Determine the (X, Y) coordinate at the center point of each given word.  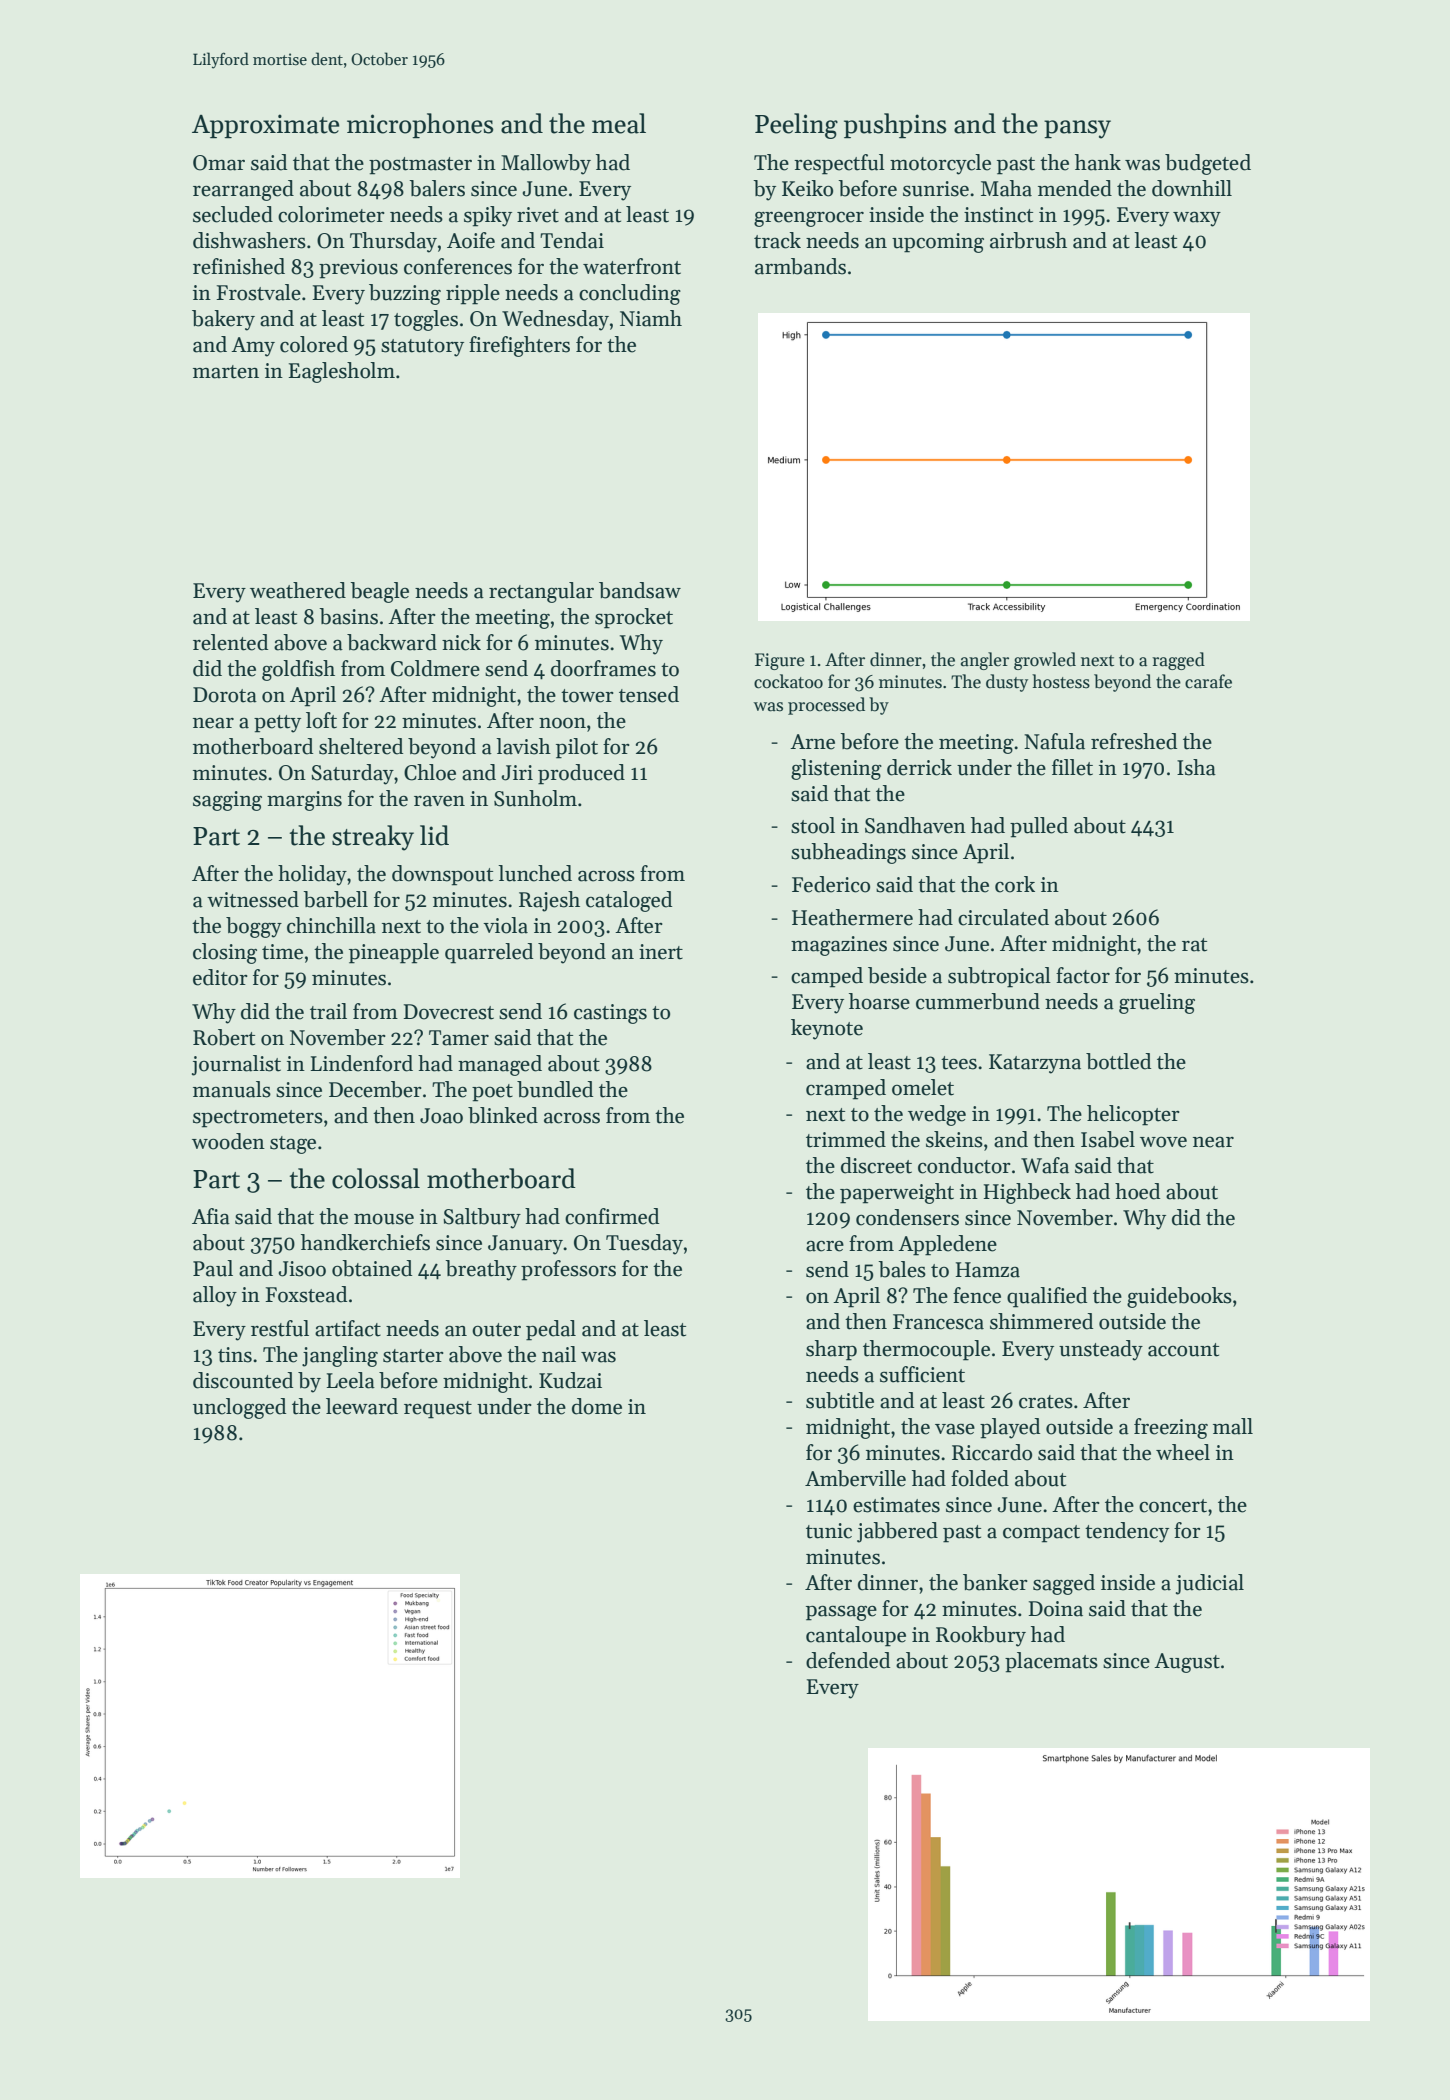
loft (321, 720)
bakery (223, 320)
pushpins (895, 125)
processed (826, 706)
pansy (1077, 129)
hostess (1061, 681)
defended (848, 1660)
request (438, 1410)
